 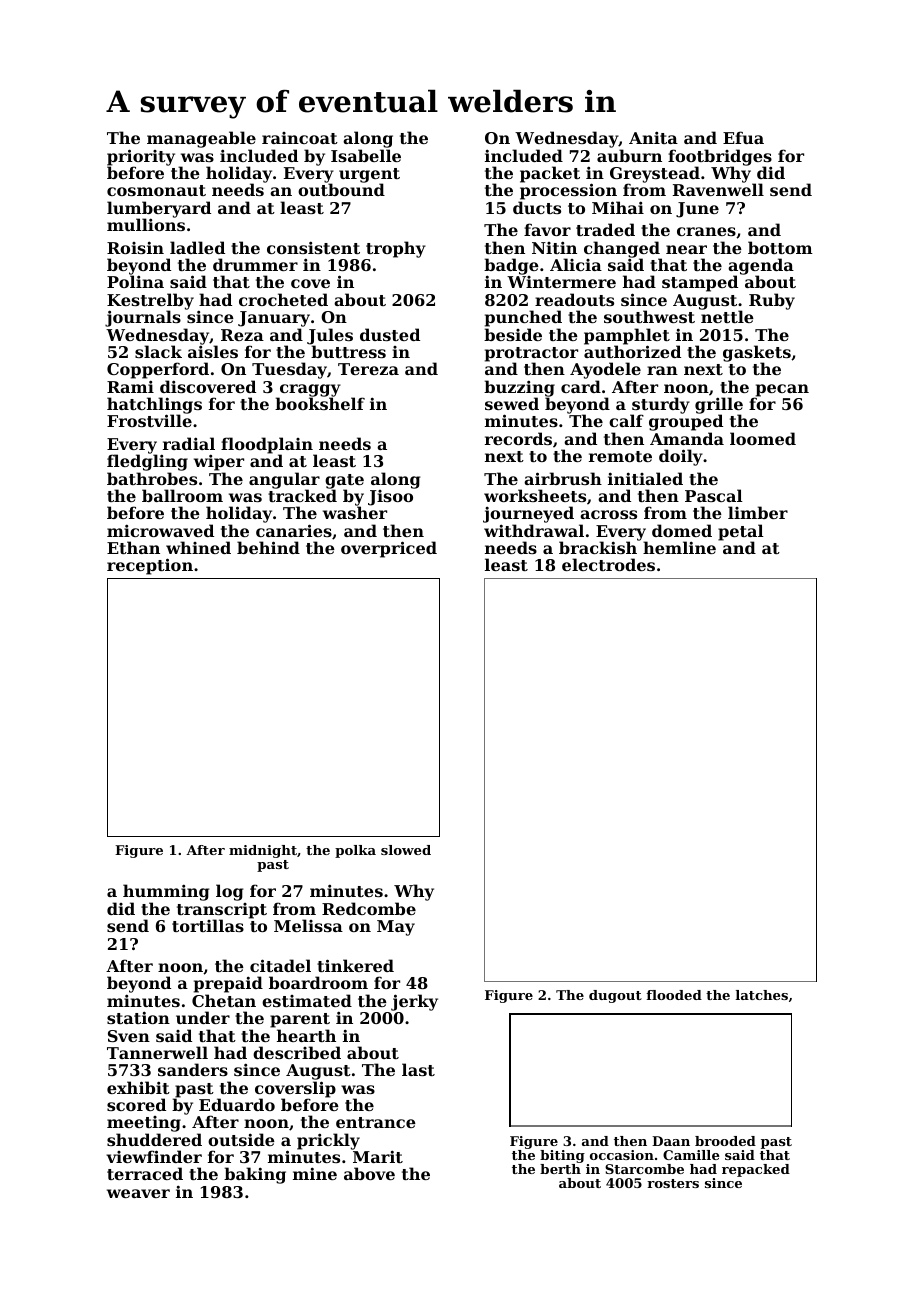 I want to click on Anita, so click(x=653, y=137).
